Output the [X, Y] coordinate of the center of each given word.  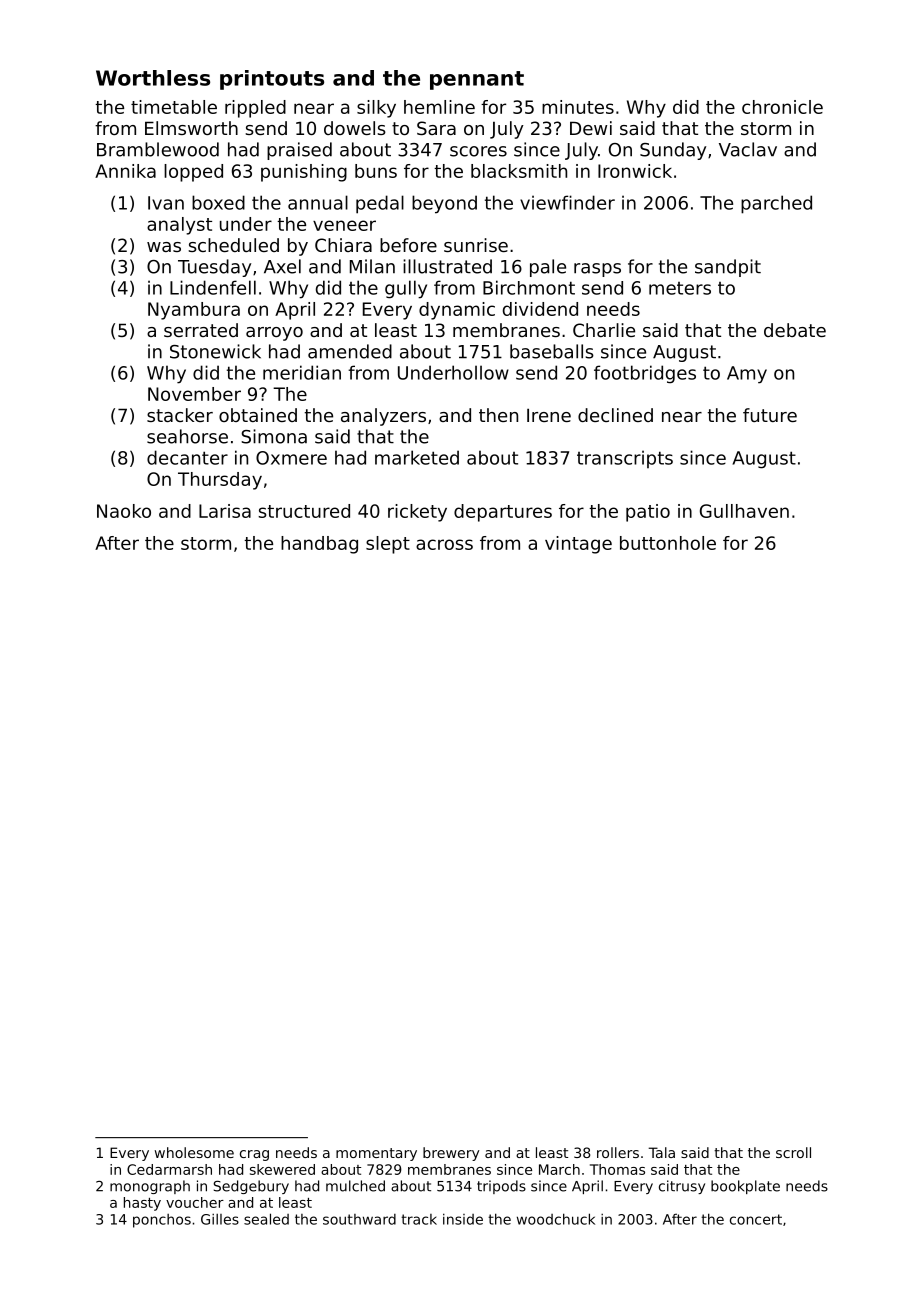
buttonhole [668, 543]
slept [388, 545]
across [444, 544]
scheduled [233, 245]
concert [756, 1219]
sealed [266, 1219]
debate [795, 330]
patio [648, 513]
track [419, 1219]
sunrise [476, 245]
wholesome [194, 1152]
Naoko [124, 511]
